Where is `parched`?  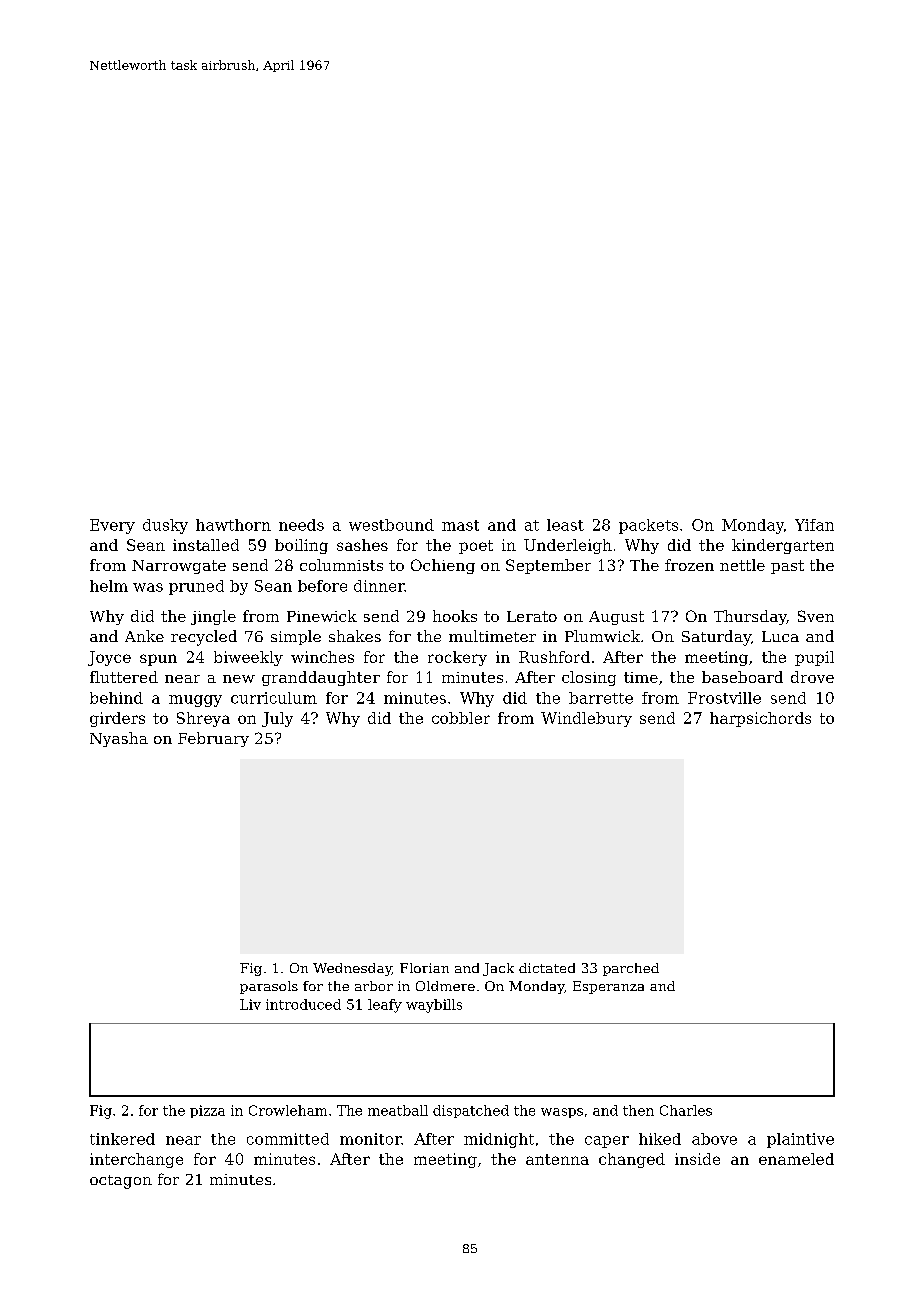
parched is located at coordinates (631, 969).
